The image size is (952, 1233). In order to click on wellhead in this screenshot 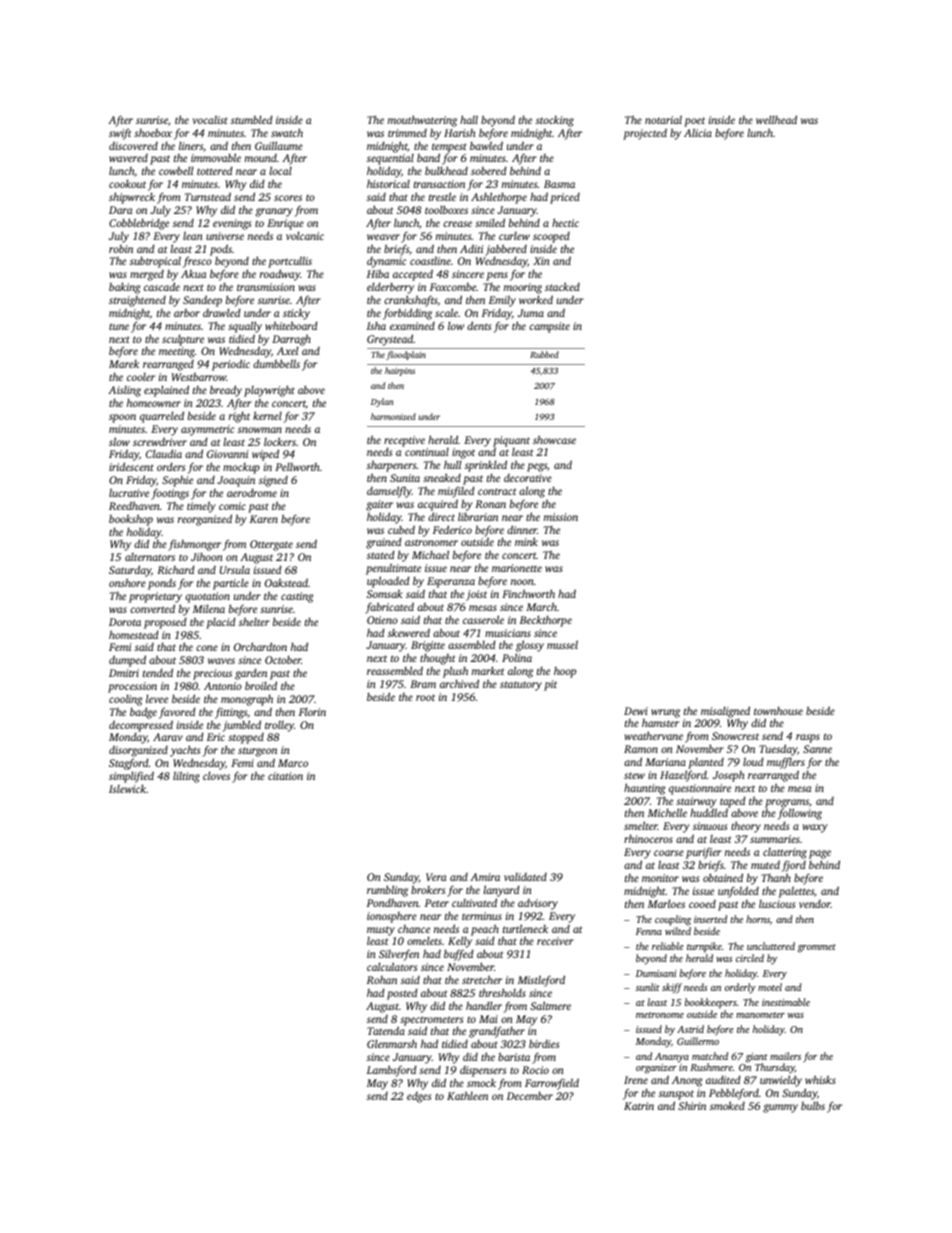, I will do `click(776, 119)`.
